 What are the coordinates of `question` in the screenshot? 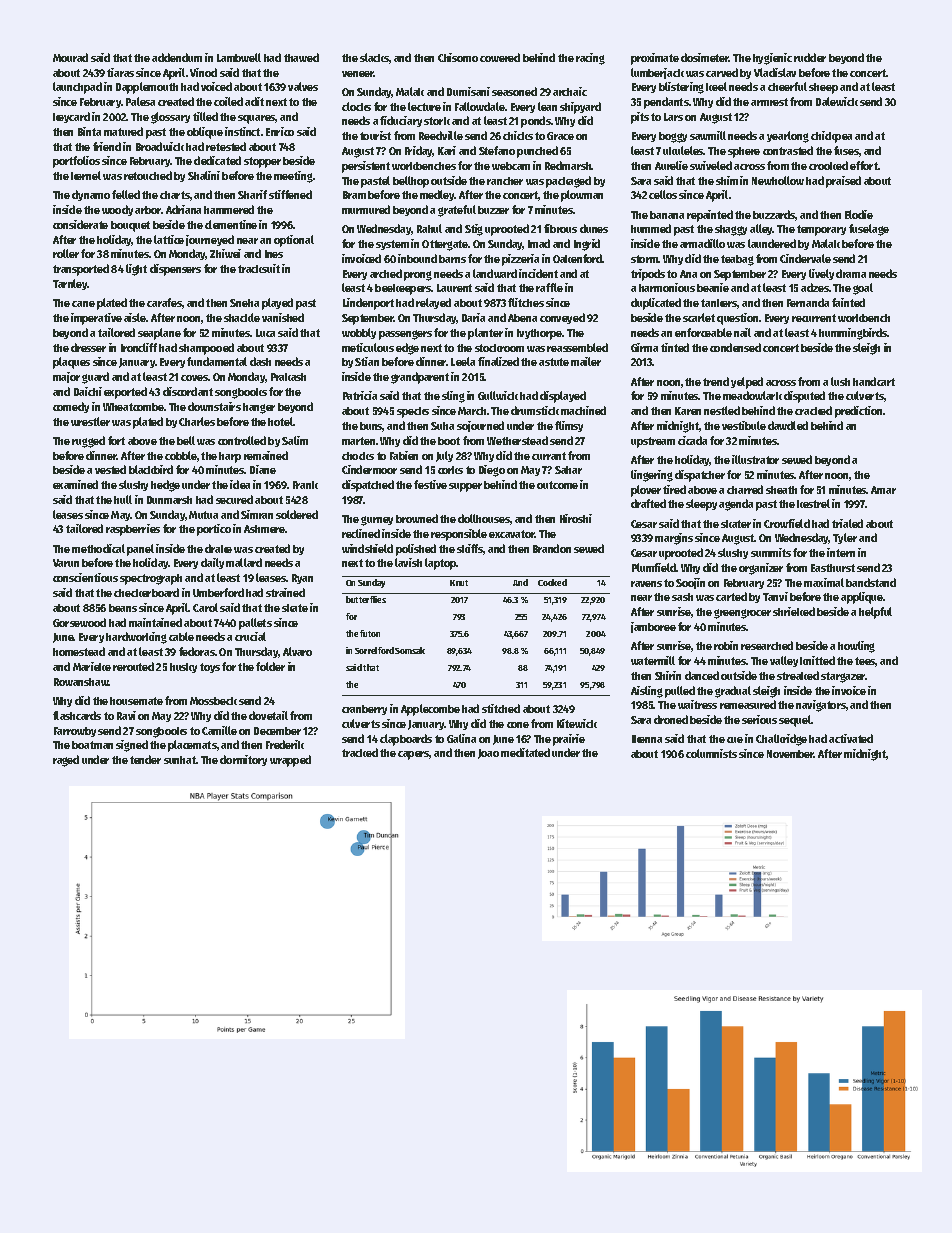 It's located at (737, 319).
